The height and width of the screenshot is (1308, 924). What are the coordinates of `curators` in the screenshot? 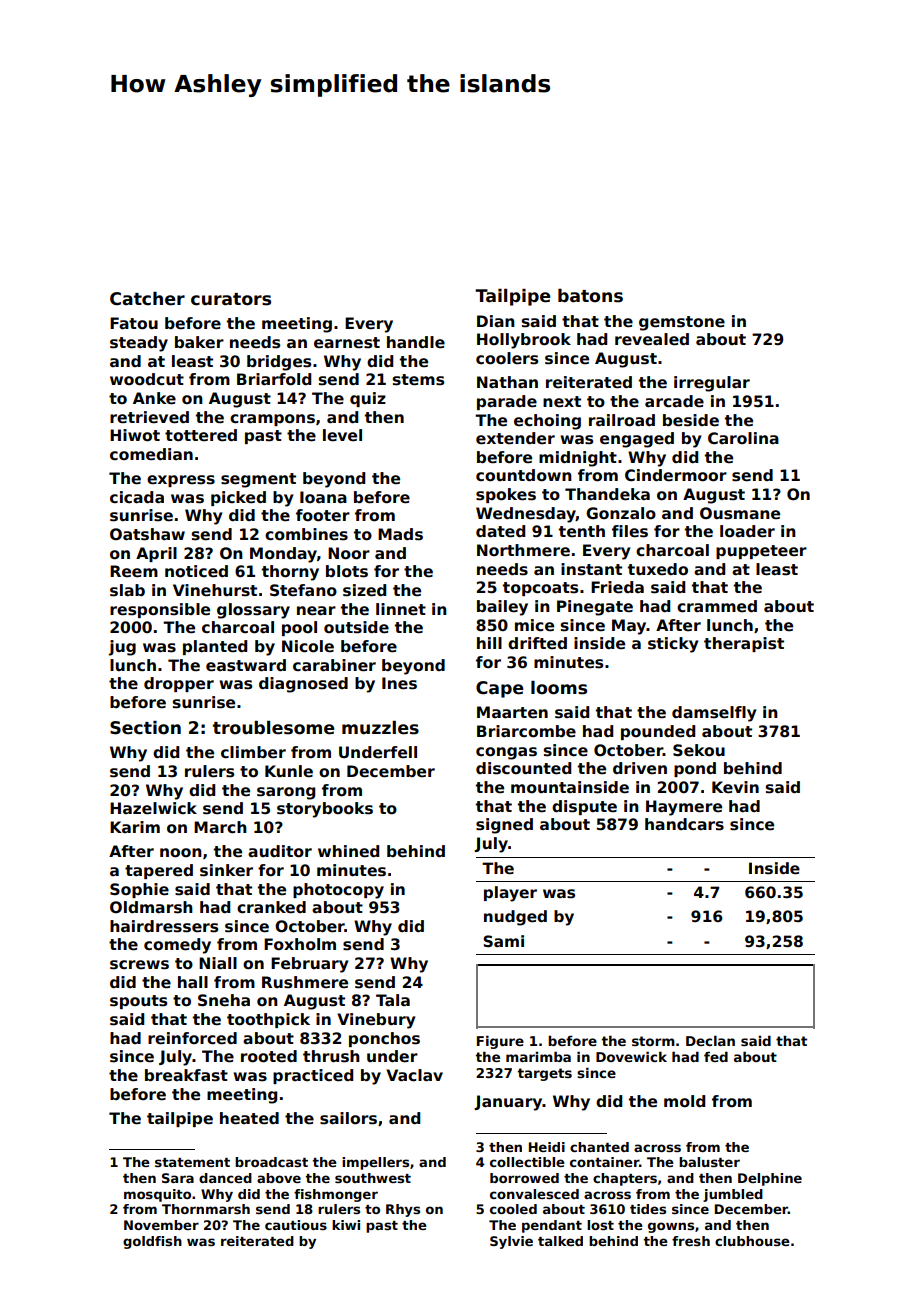 It's located at (231, 299).
